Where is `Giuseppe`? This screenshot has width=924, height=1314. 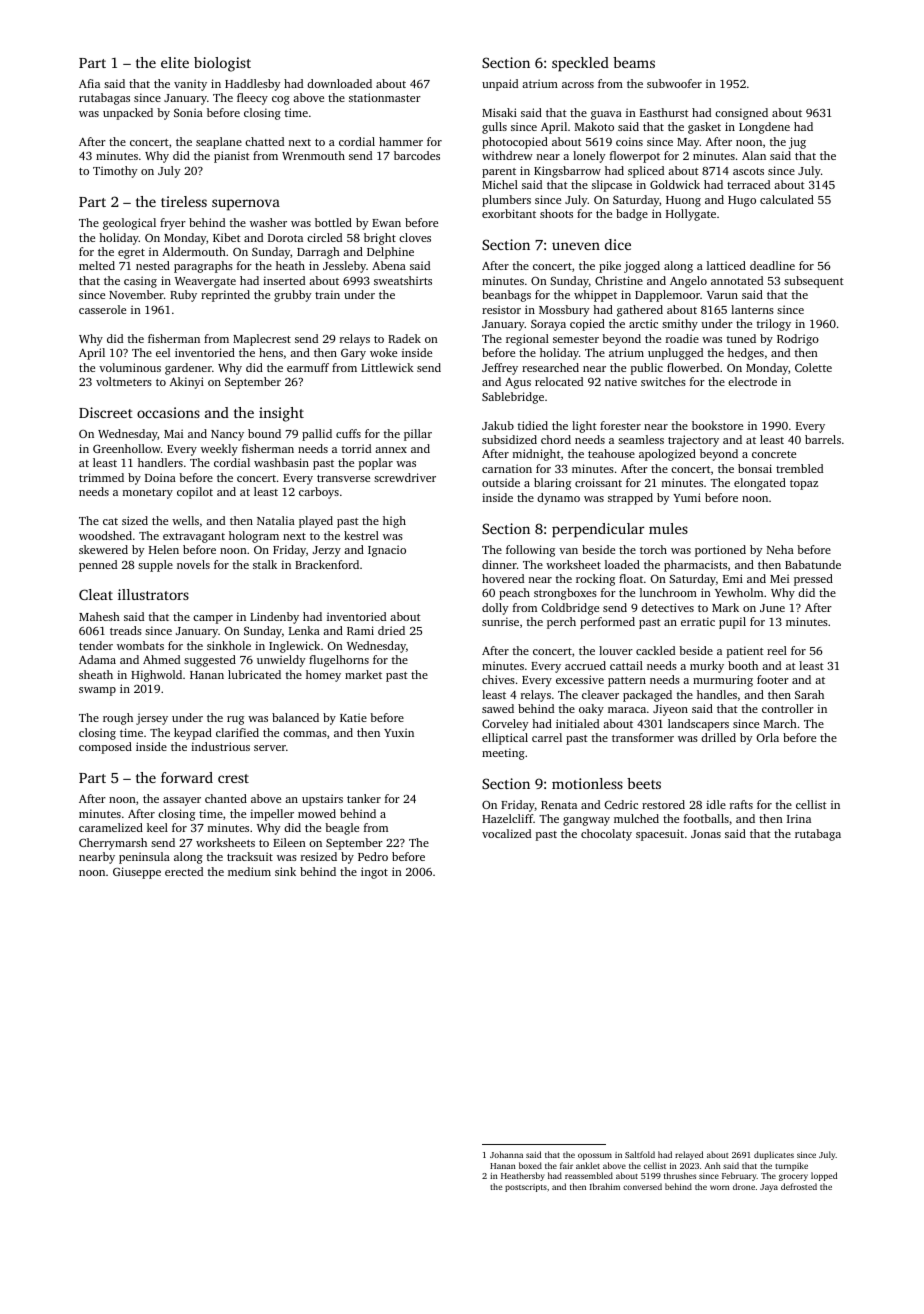 Giuseppe is located at coordinates (137, 873).
